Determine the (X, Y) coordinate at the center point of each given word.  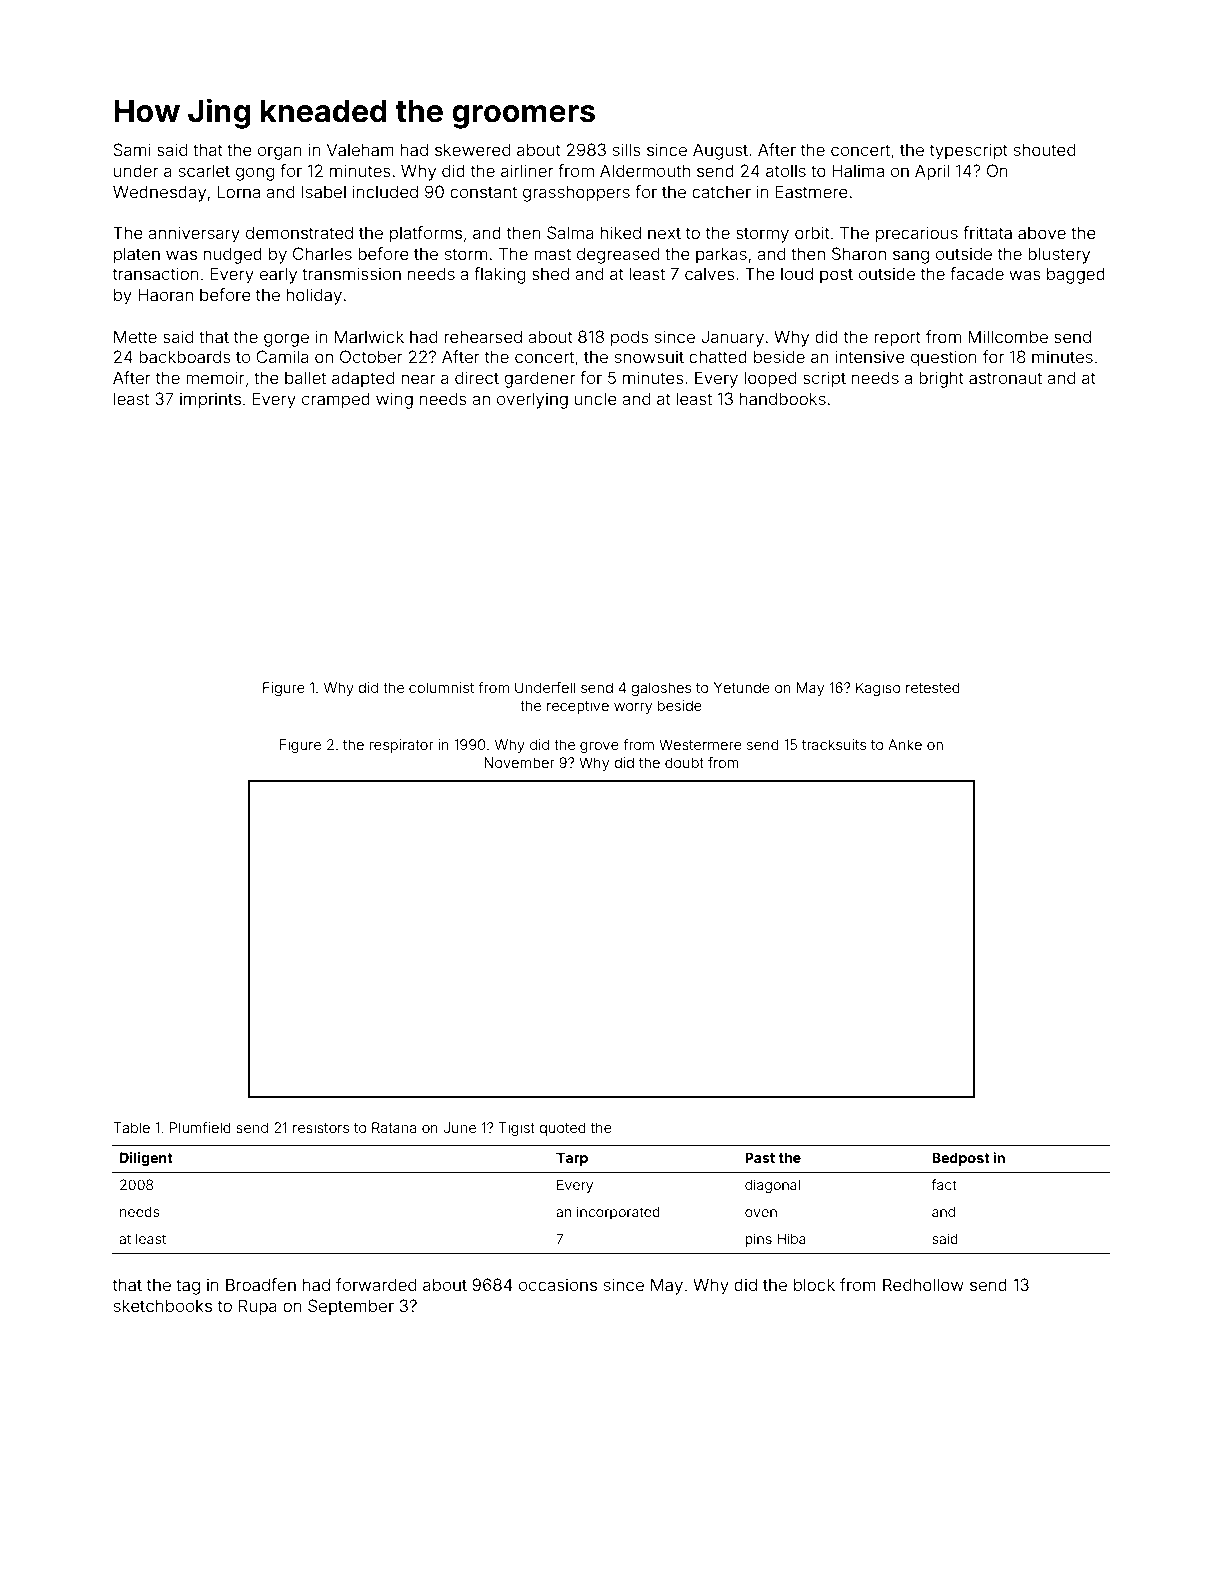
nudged (232, 255)
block (814, 1284)
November (519, 762)
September (351, 1307)
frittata (987, 232)
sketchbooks (163, 1305)
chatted (718, 356)
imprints (210, 400)
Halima (858, 170)
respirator (402, 746)
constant (483, 192)
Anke (905, 744)
